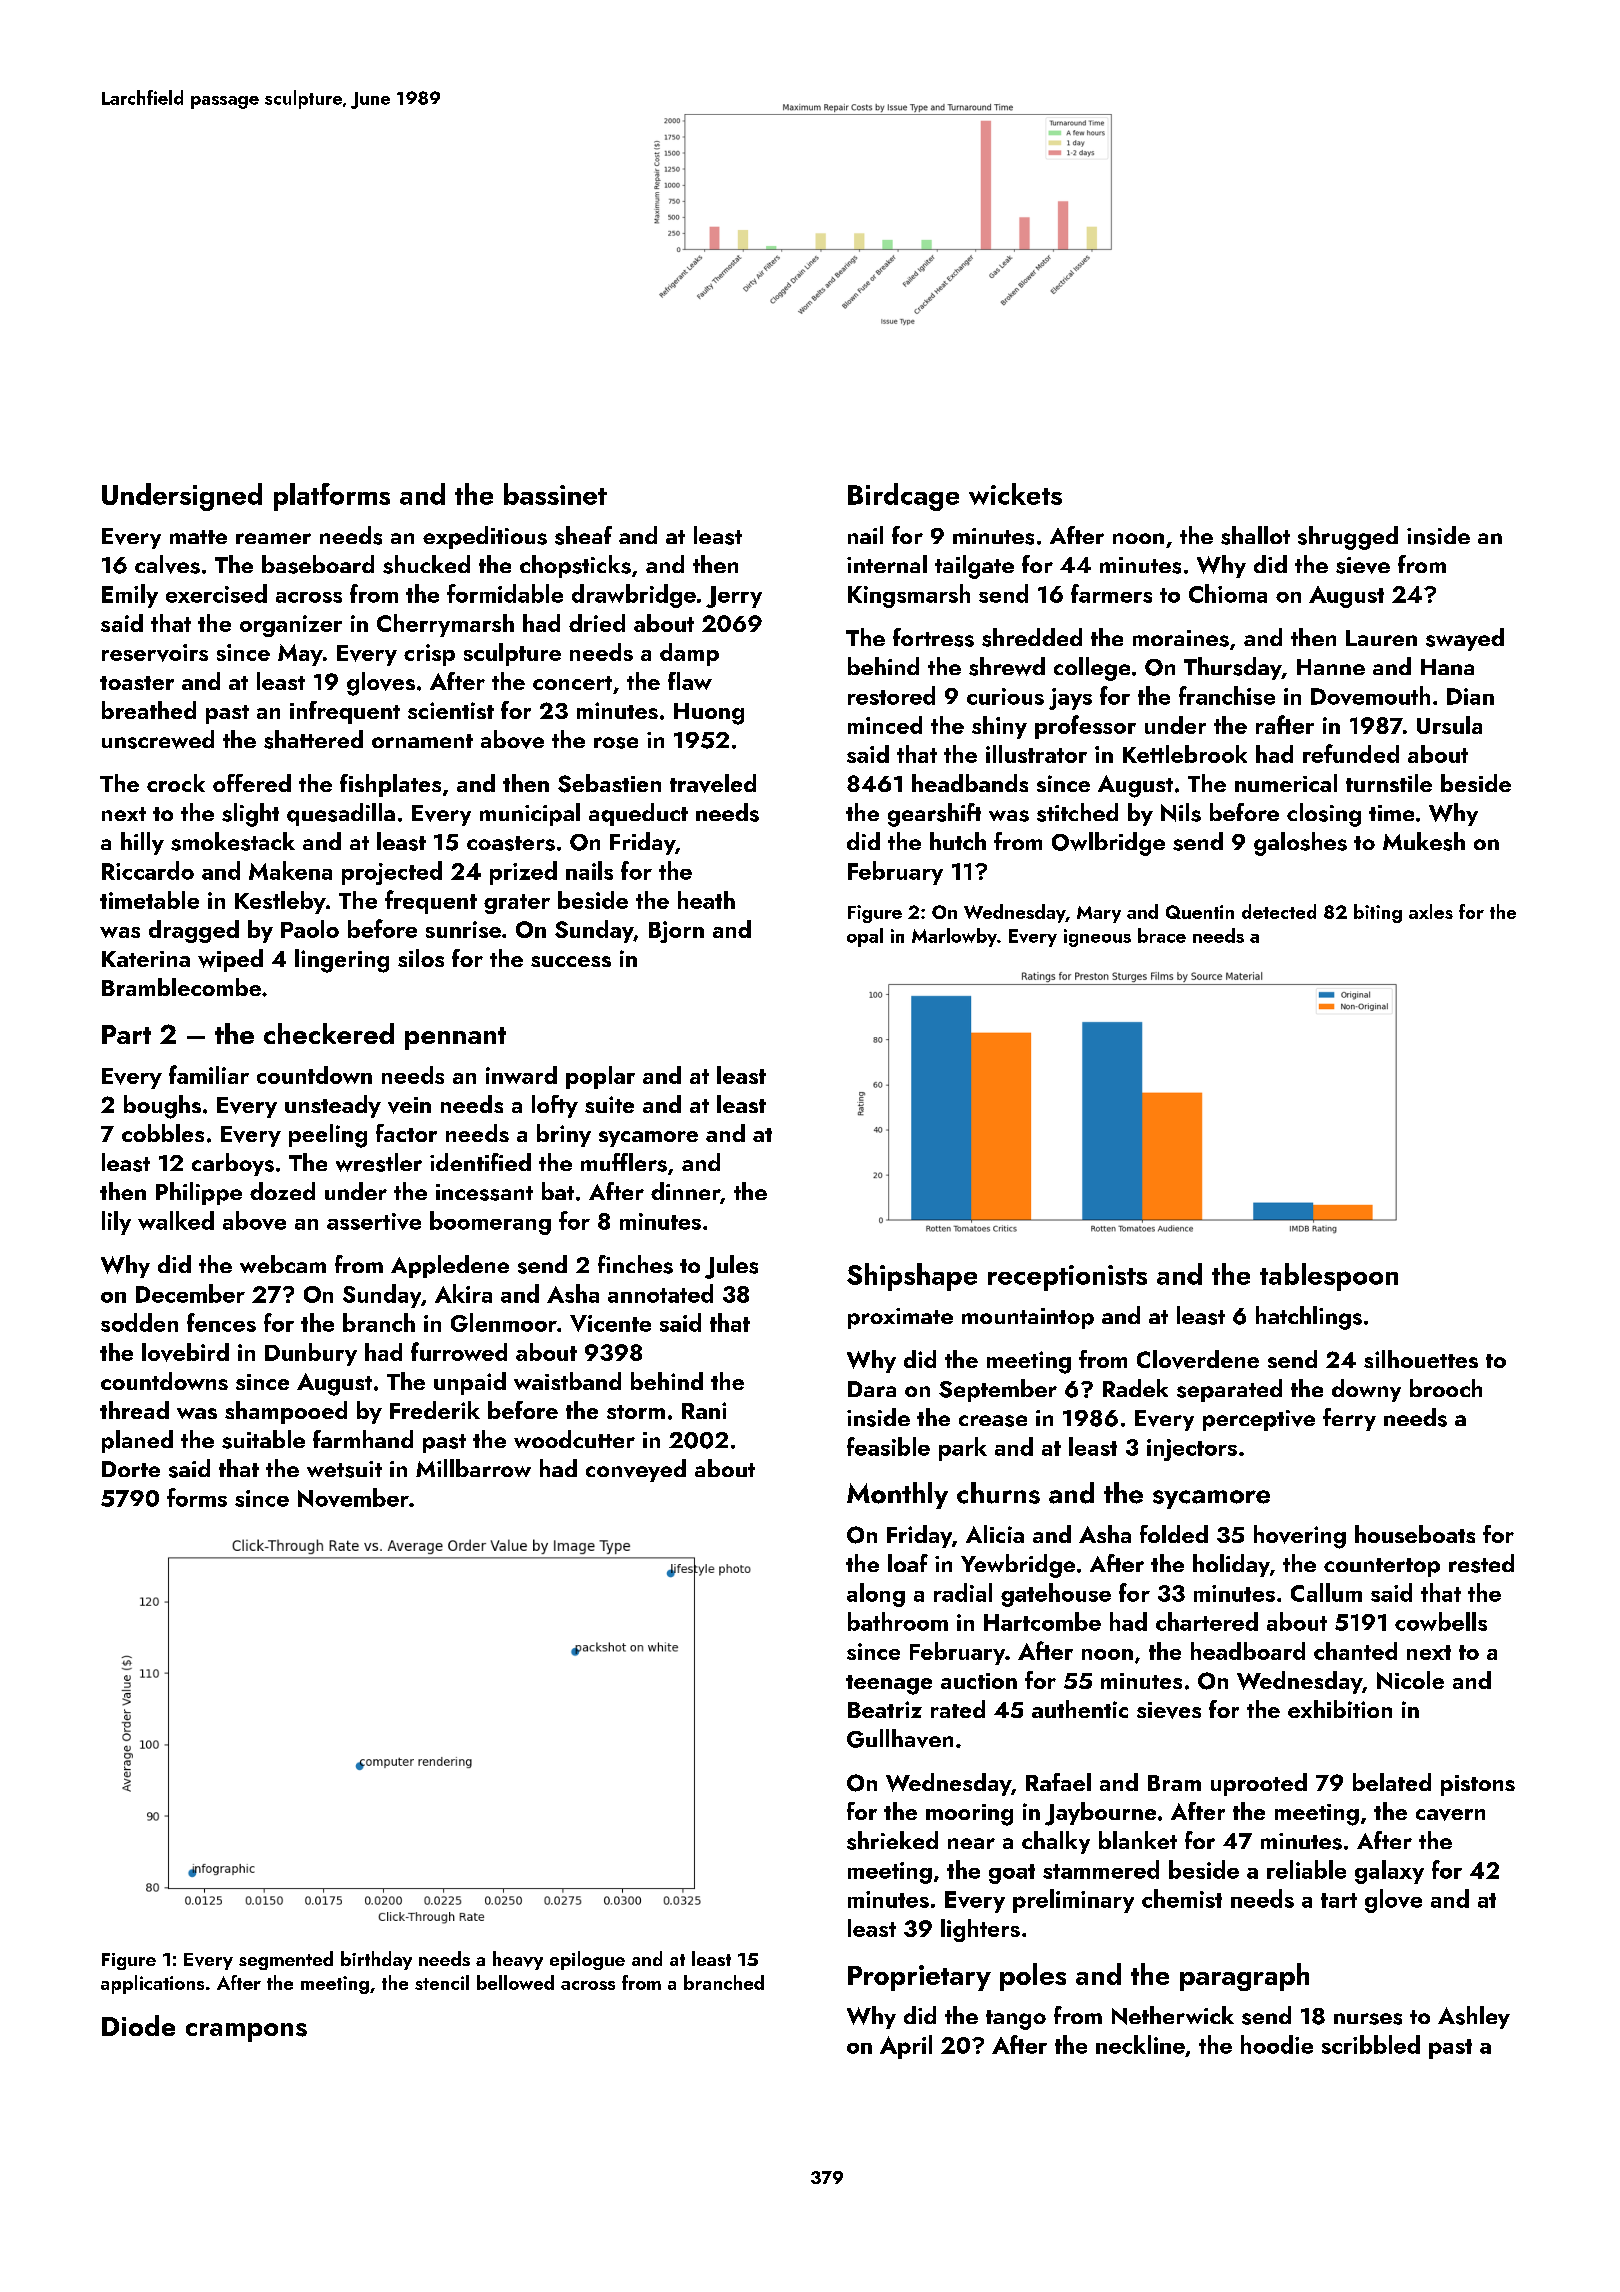 This screenshot has height=2292, width=1620. Describe the element at coordinates (1424, 841) in the screenshot. I see `Mukesh` at that location.
